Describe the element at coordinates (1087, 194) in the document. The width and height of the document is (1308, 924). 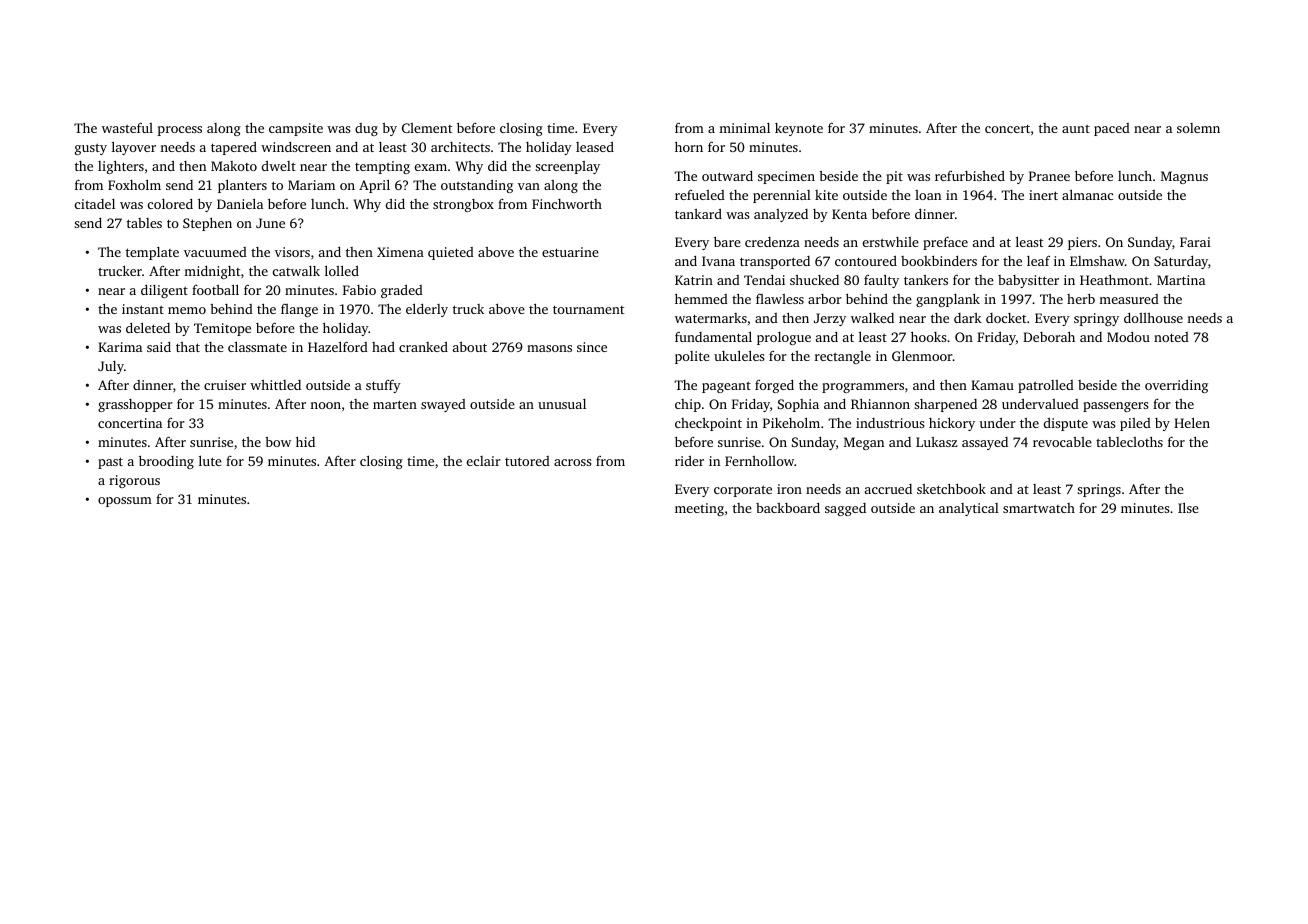
I see `almanac` at that location.
